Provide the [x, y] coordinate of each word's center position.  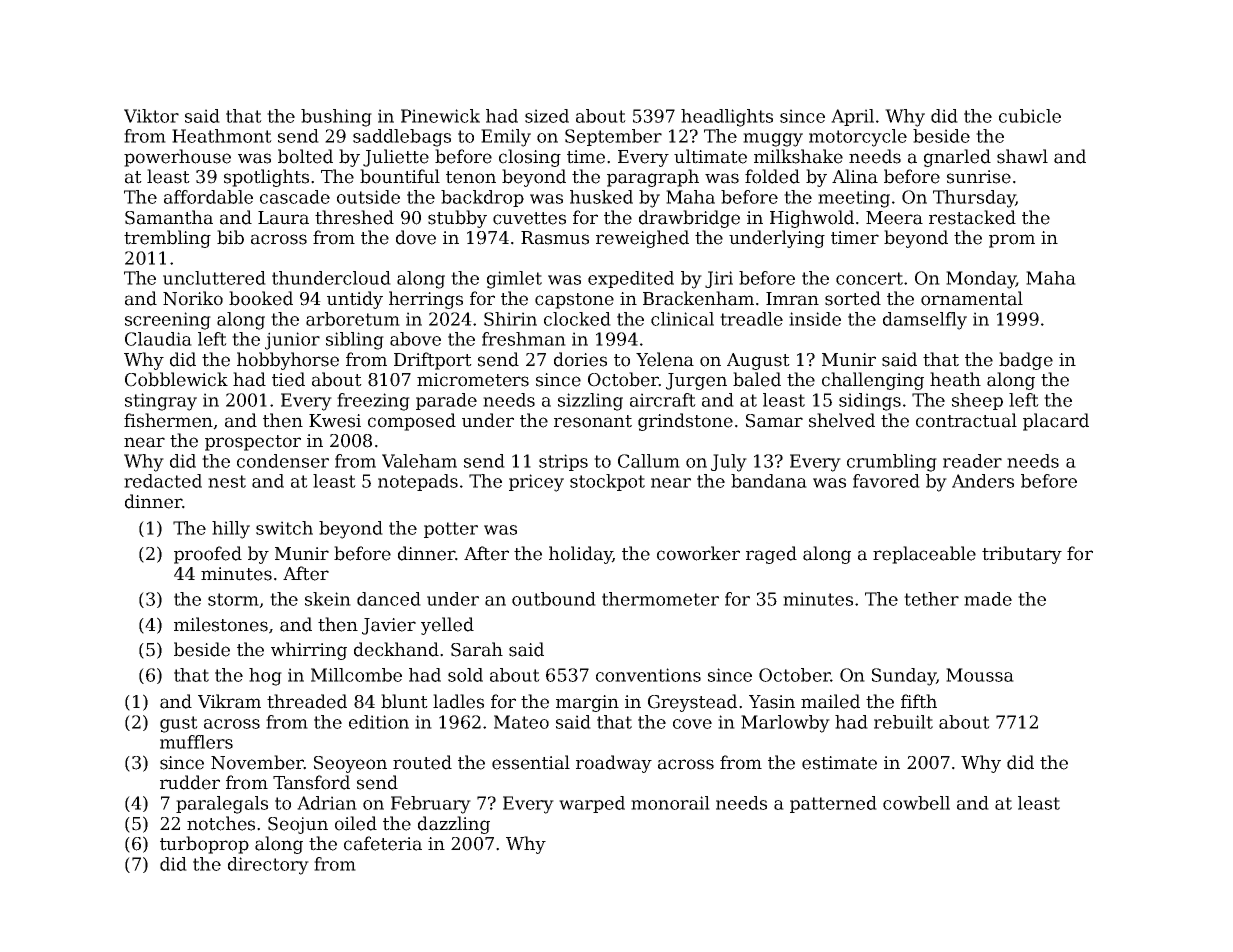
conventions [648, 675]
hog [265, 677]
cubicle [1030, 116]
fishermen [169, 421]
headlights [727, 118]
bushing [336, 118]
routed [422, 762]
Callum [649, 461]
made [988, 599]
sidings [870, 402]
